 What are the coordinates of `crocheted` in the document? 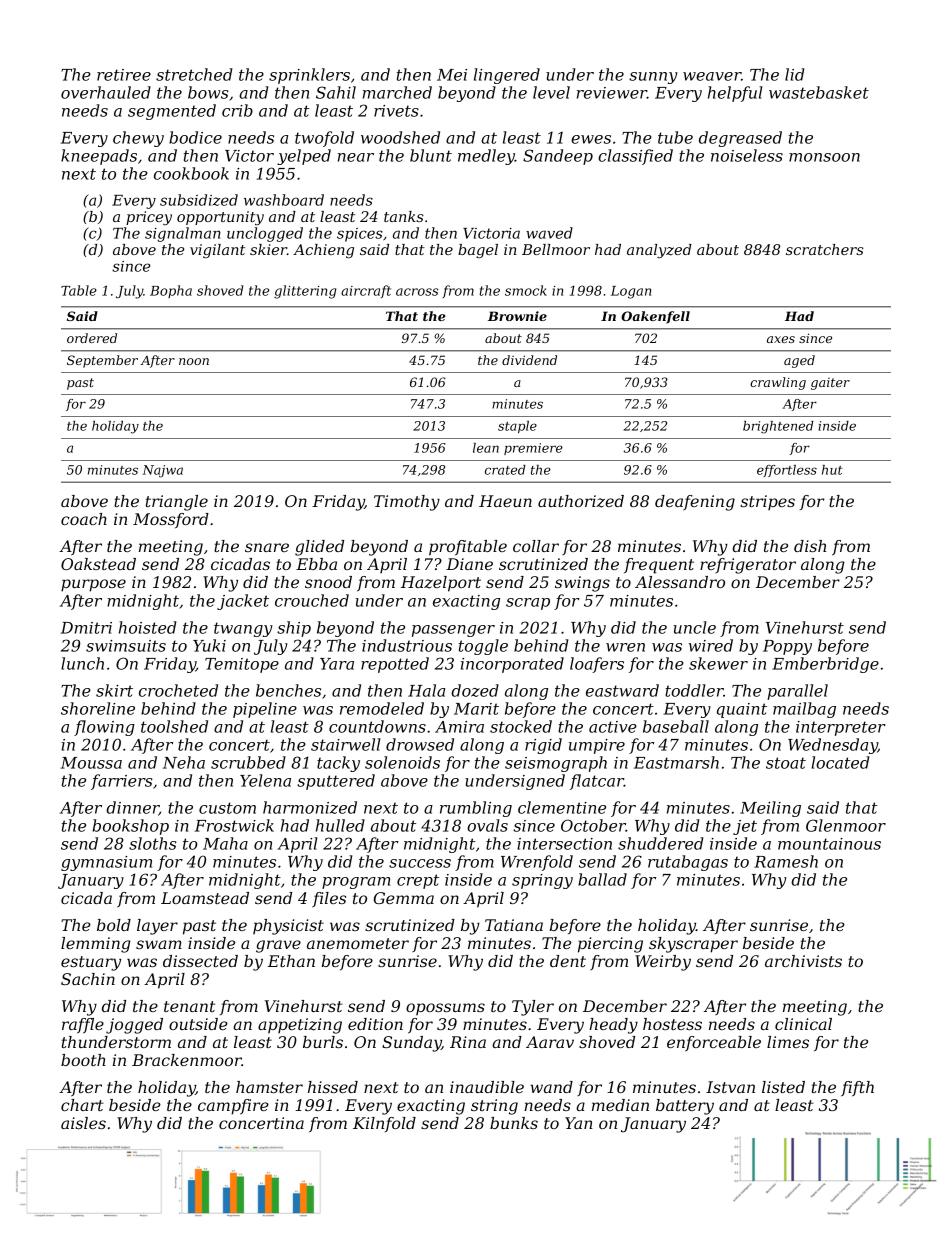 It's located at (178, 690).
